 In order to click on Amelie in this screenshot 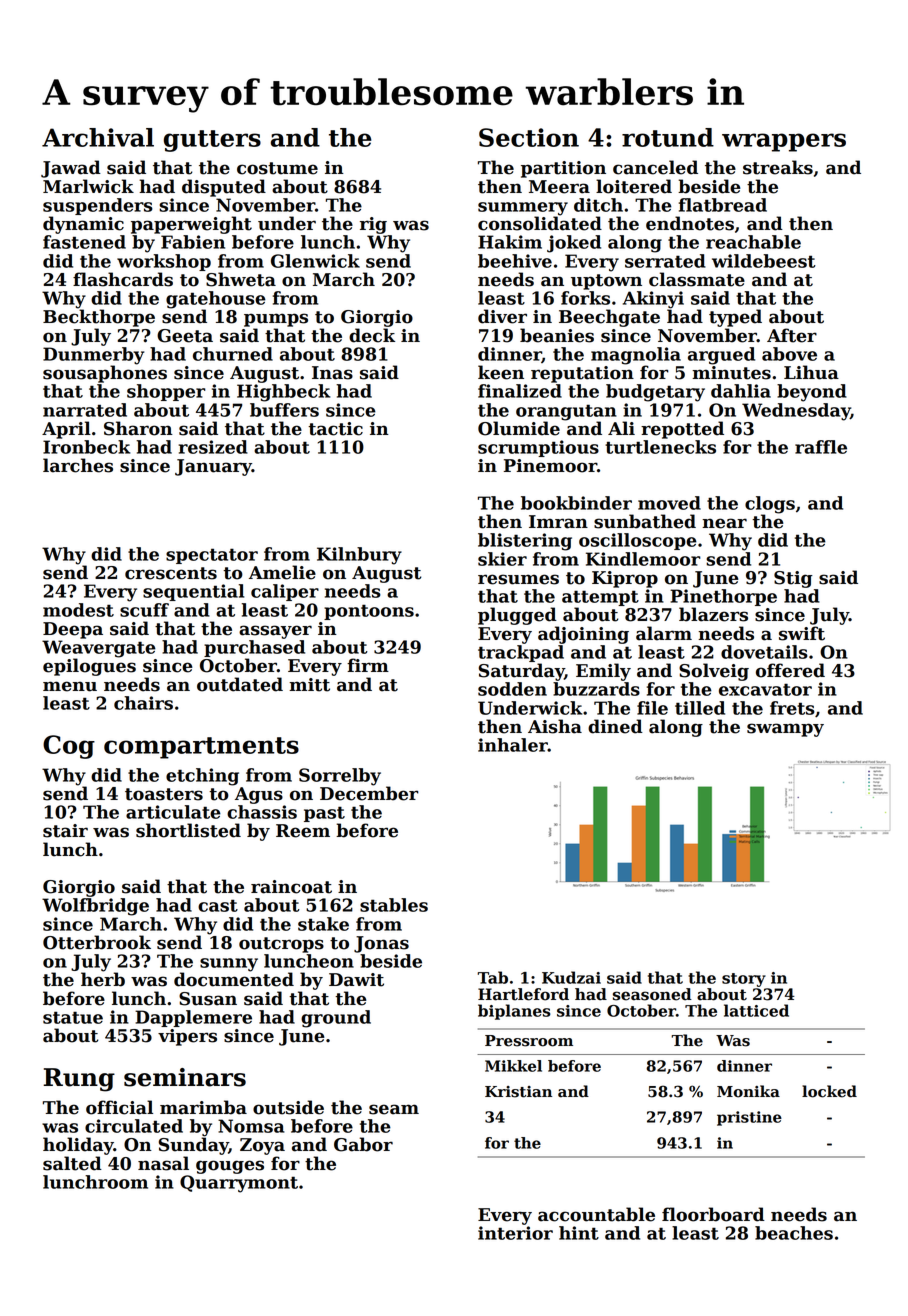, I will do `click(282, 572)`.
